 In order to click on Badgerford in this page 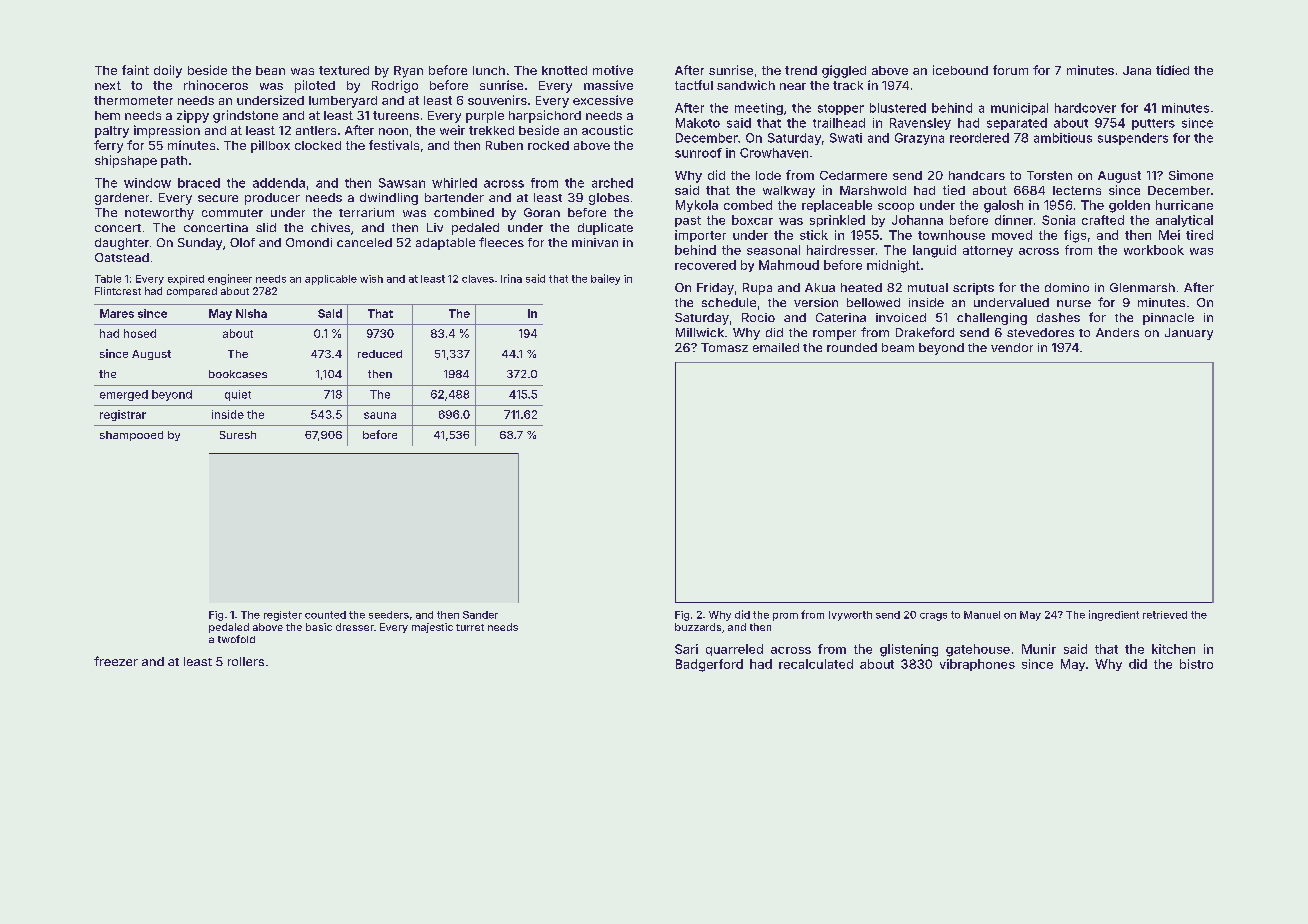, I will do `click(709, 665)`.
